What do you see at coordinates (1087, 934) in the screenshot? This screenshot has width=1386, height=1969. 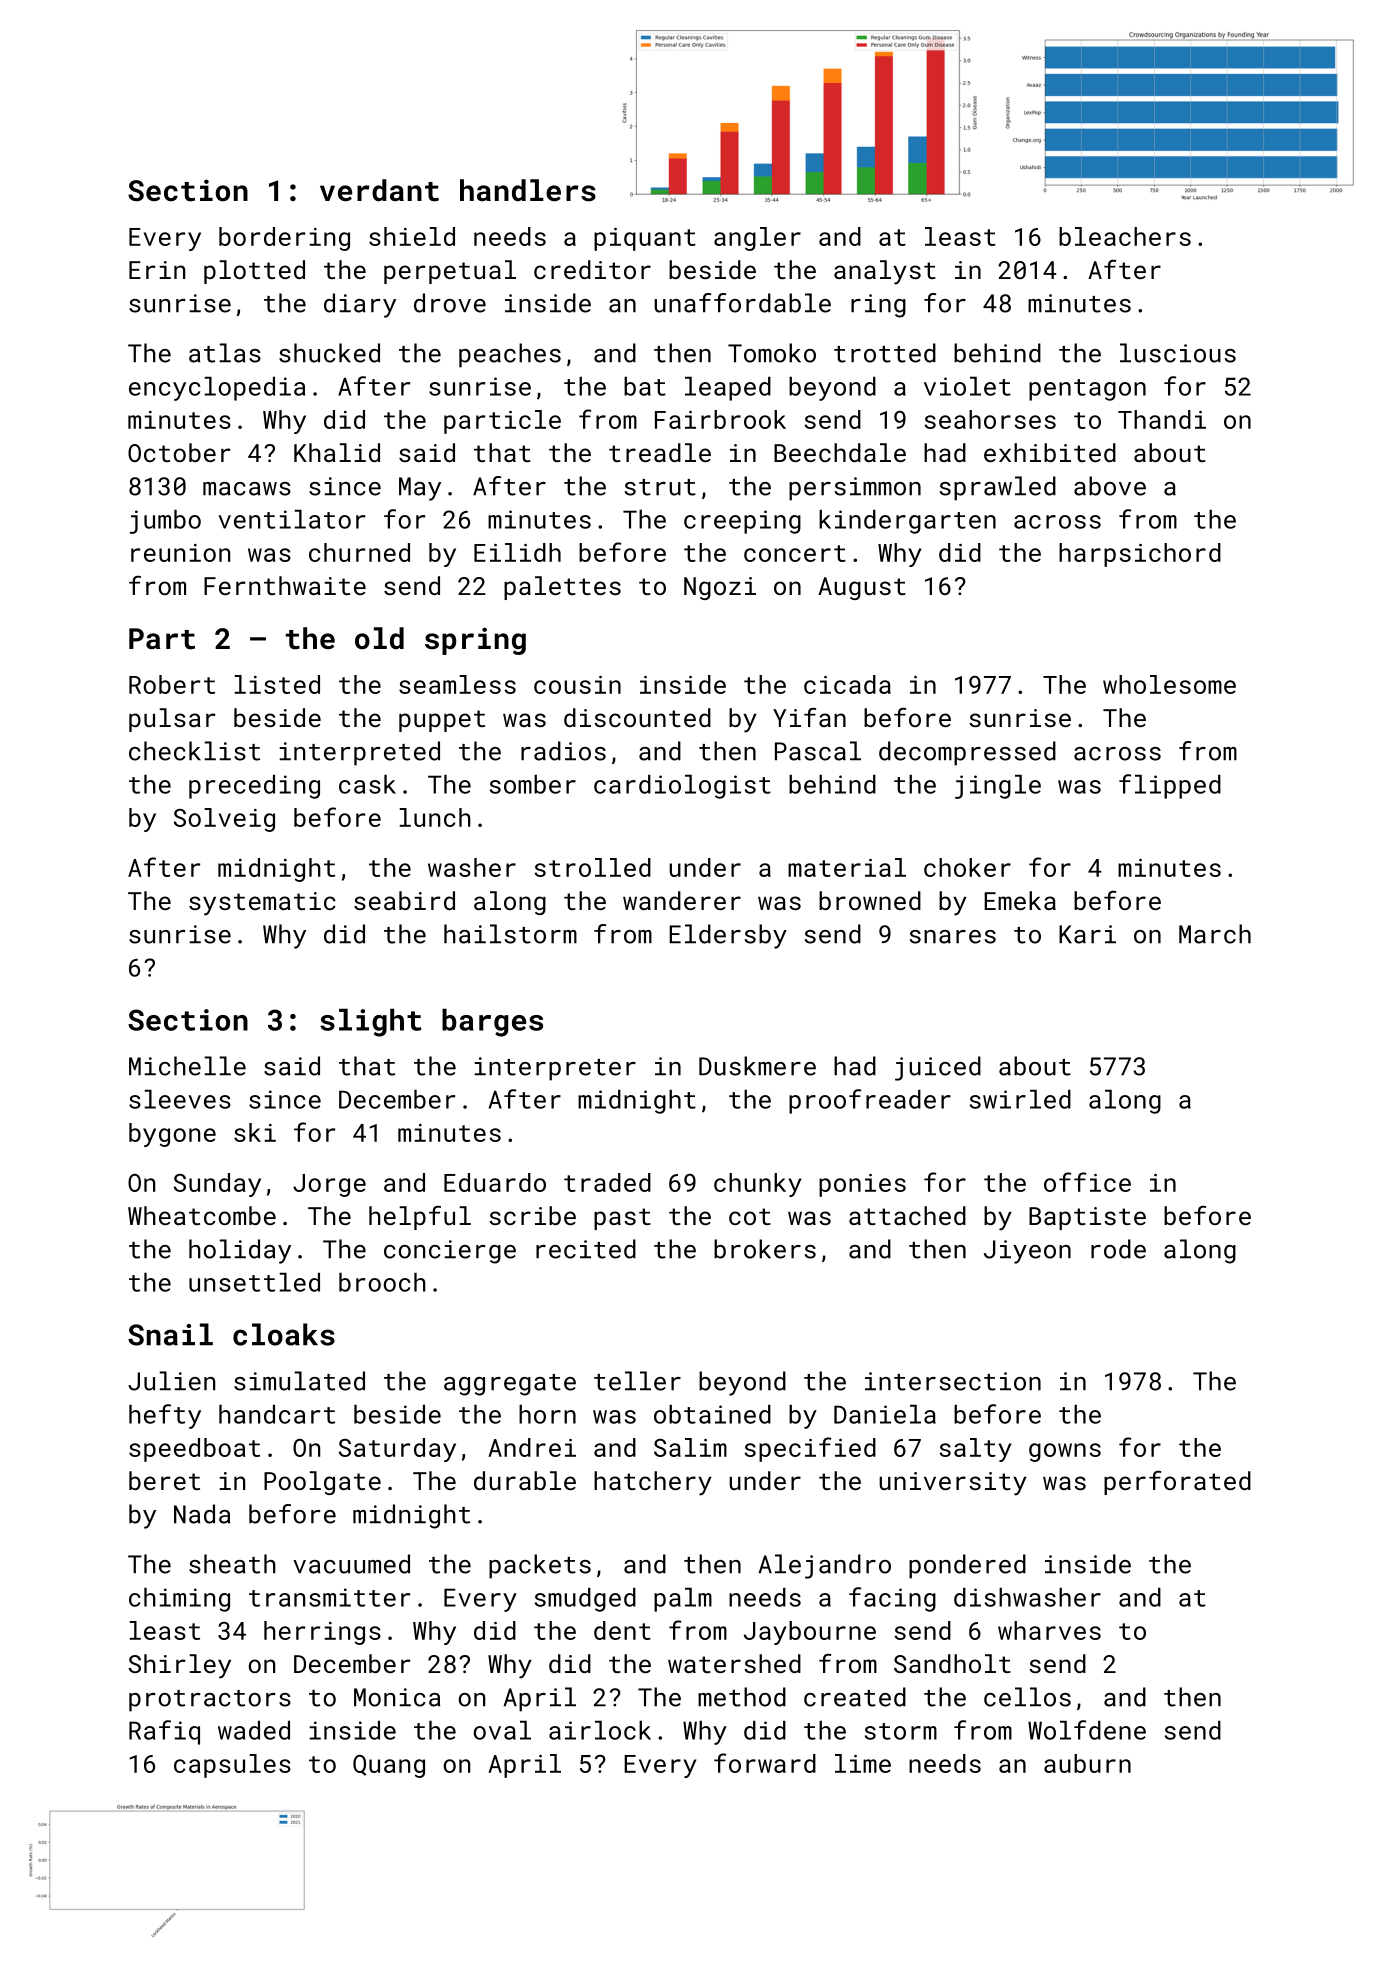 I see `Kari` at bounding box center [1087, 934].
